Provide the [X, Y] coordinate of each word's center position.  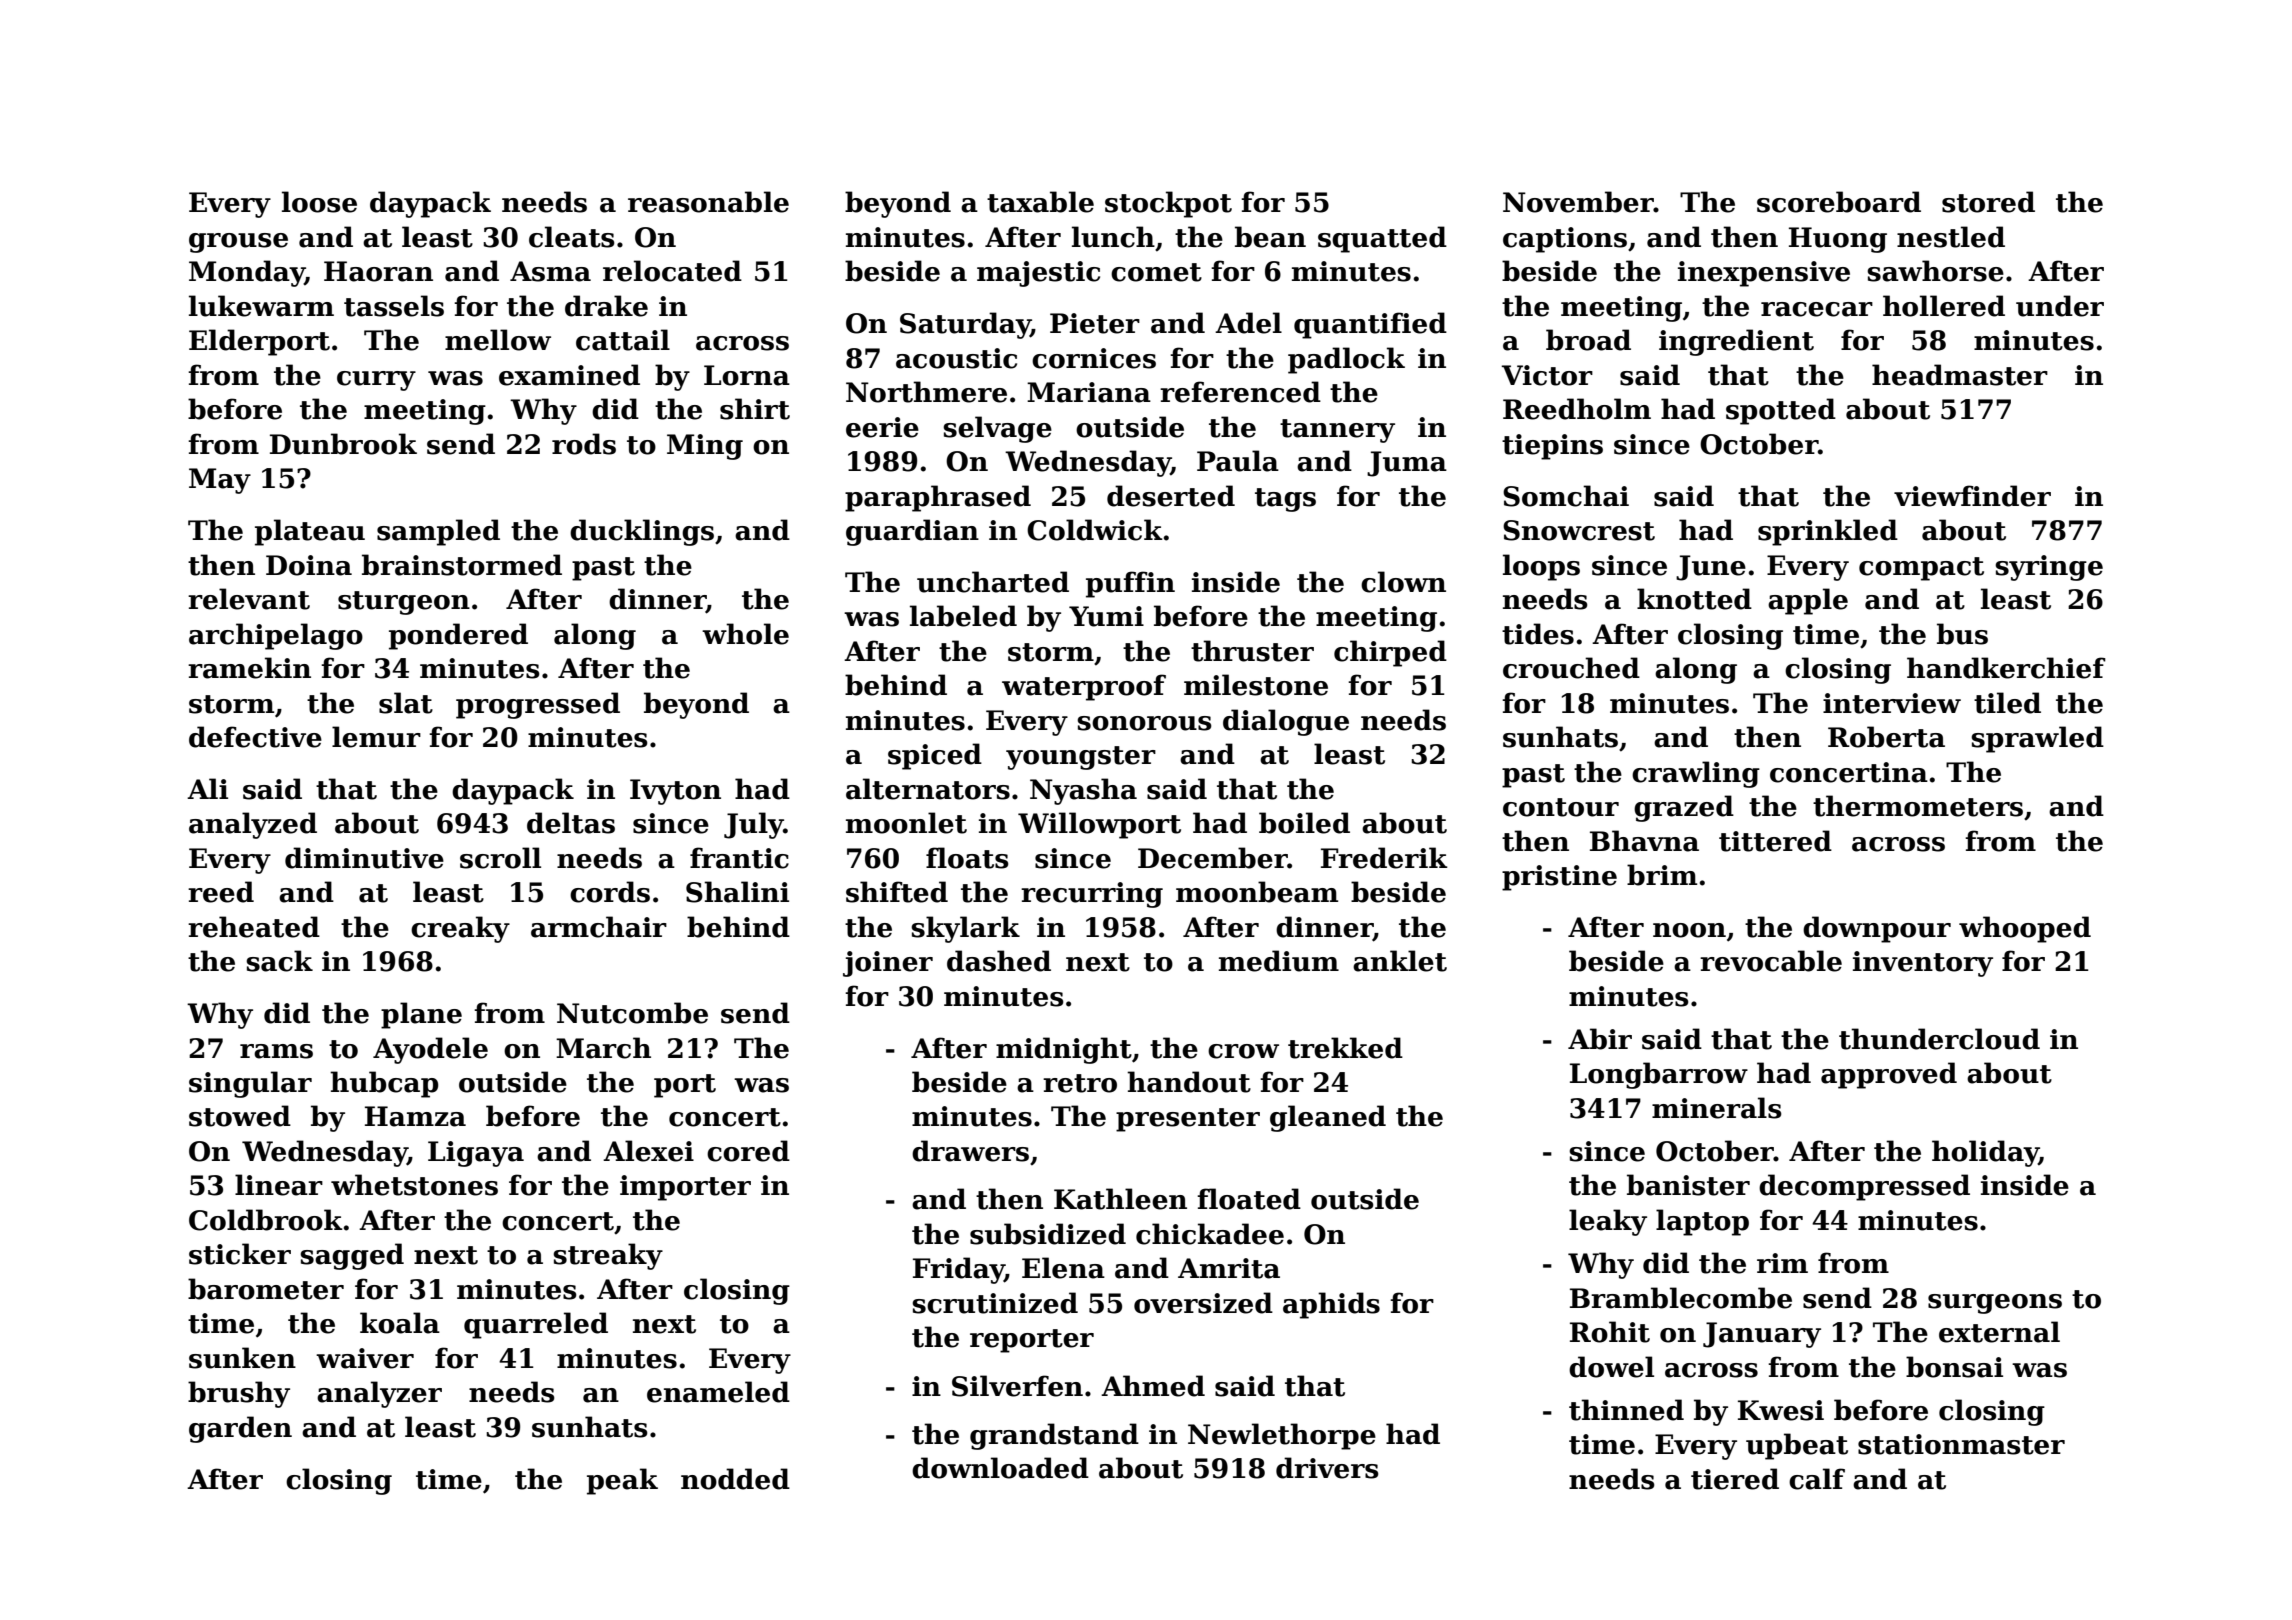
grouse [238, 243]
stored [1988, 202]
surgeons [1995, 1304]
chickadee [1210, 1234]
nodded [735, 1479]
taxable [1040, 202]
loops [1541, 567]
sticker [240, 1254]
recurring [1092, 895]
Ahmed [1153, 1386]
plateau [310, 532]
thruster [1252, 651]
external [1999, 1332]
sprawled [2037, 739]
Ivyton [675, 792]
